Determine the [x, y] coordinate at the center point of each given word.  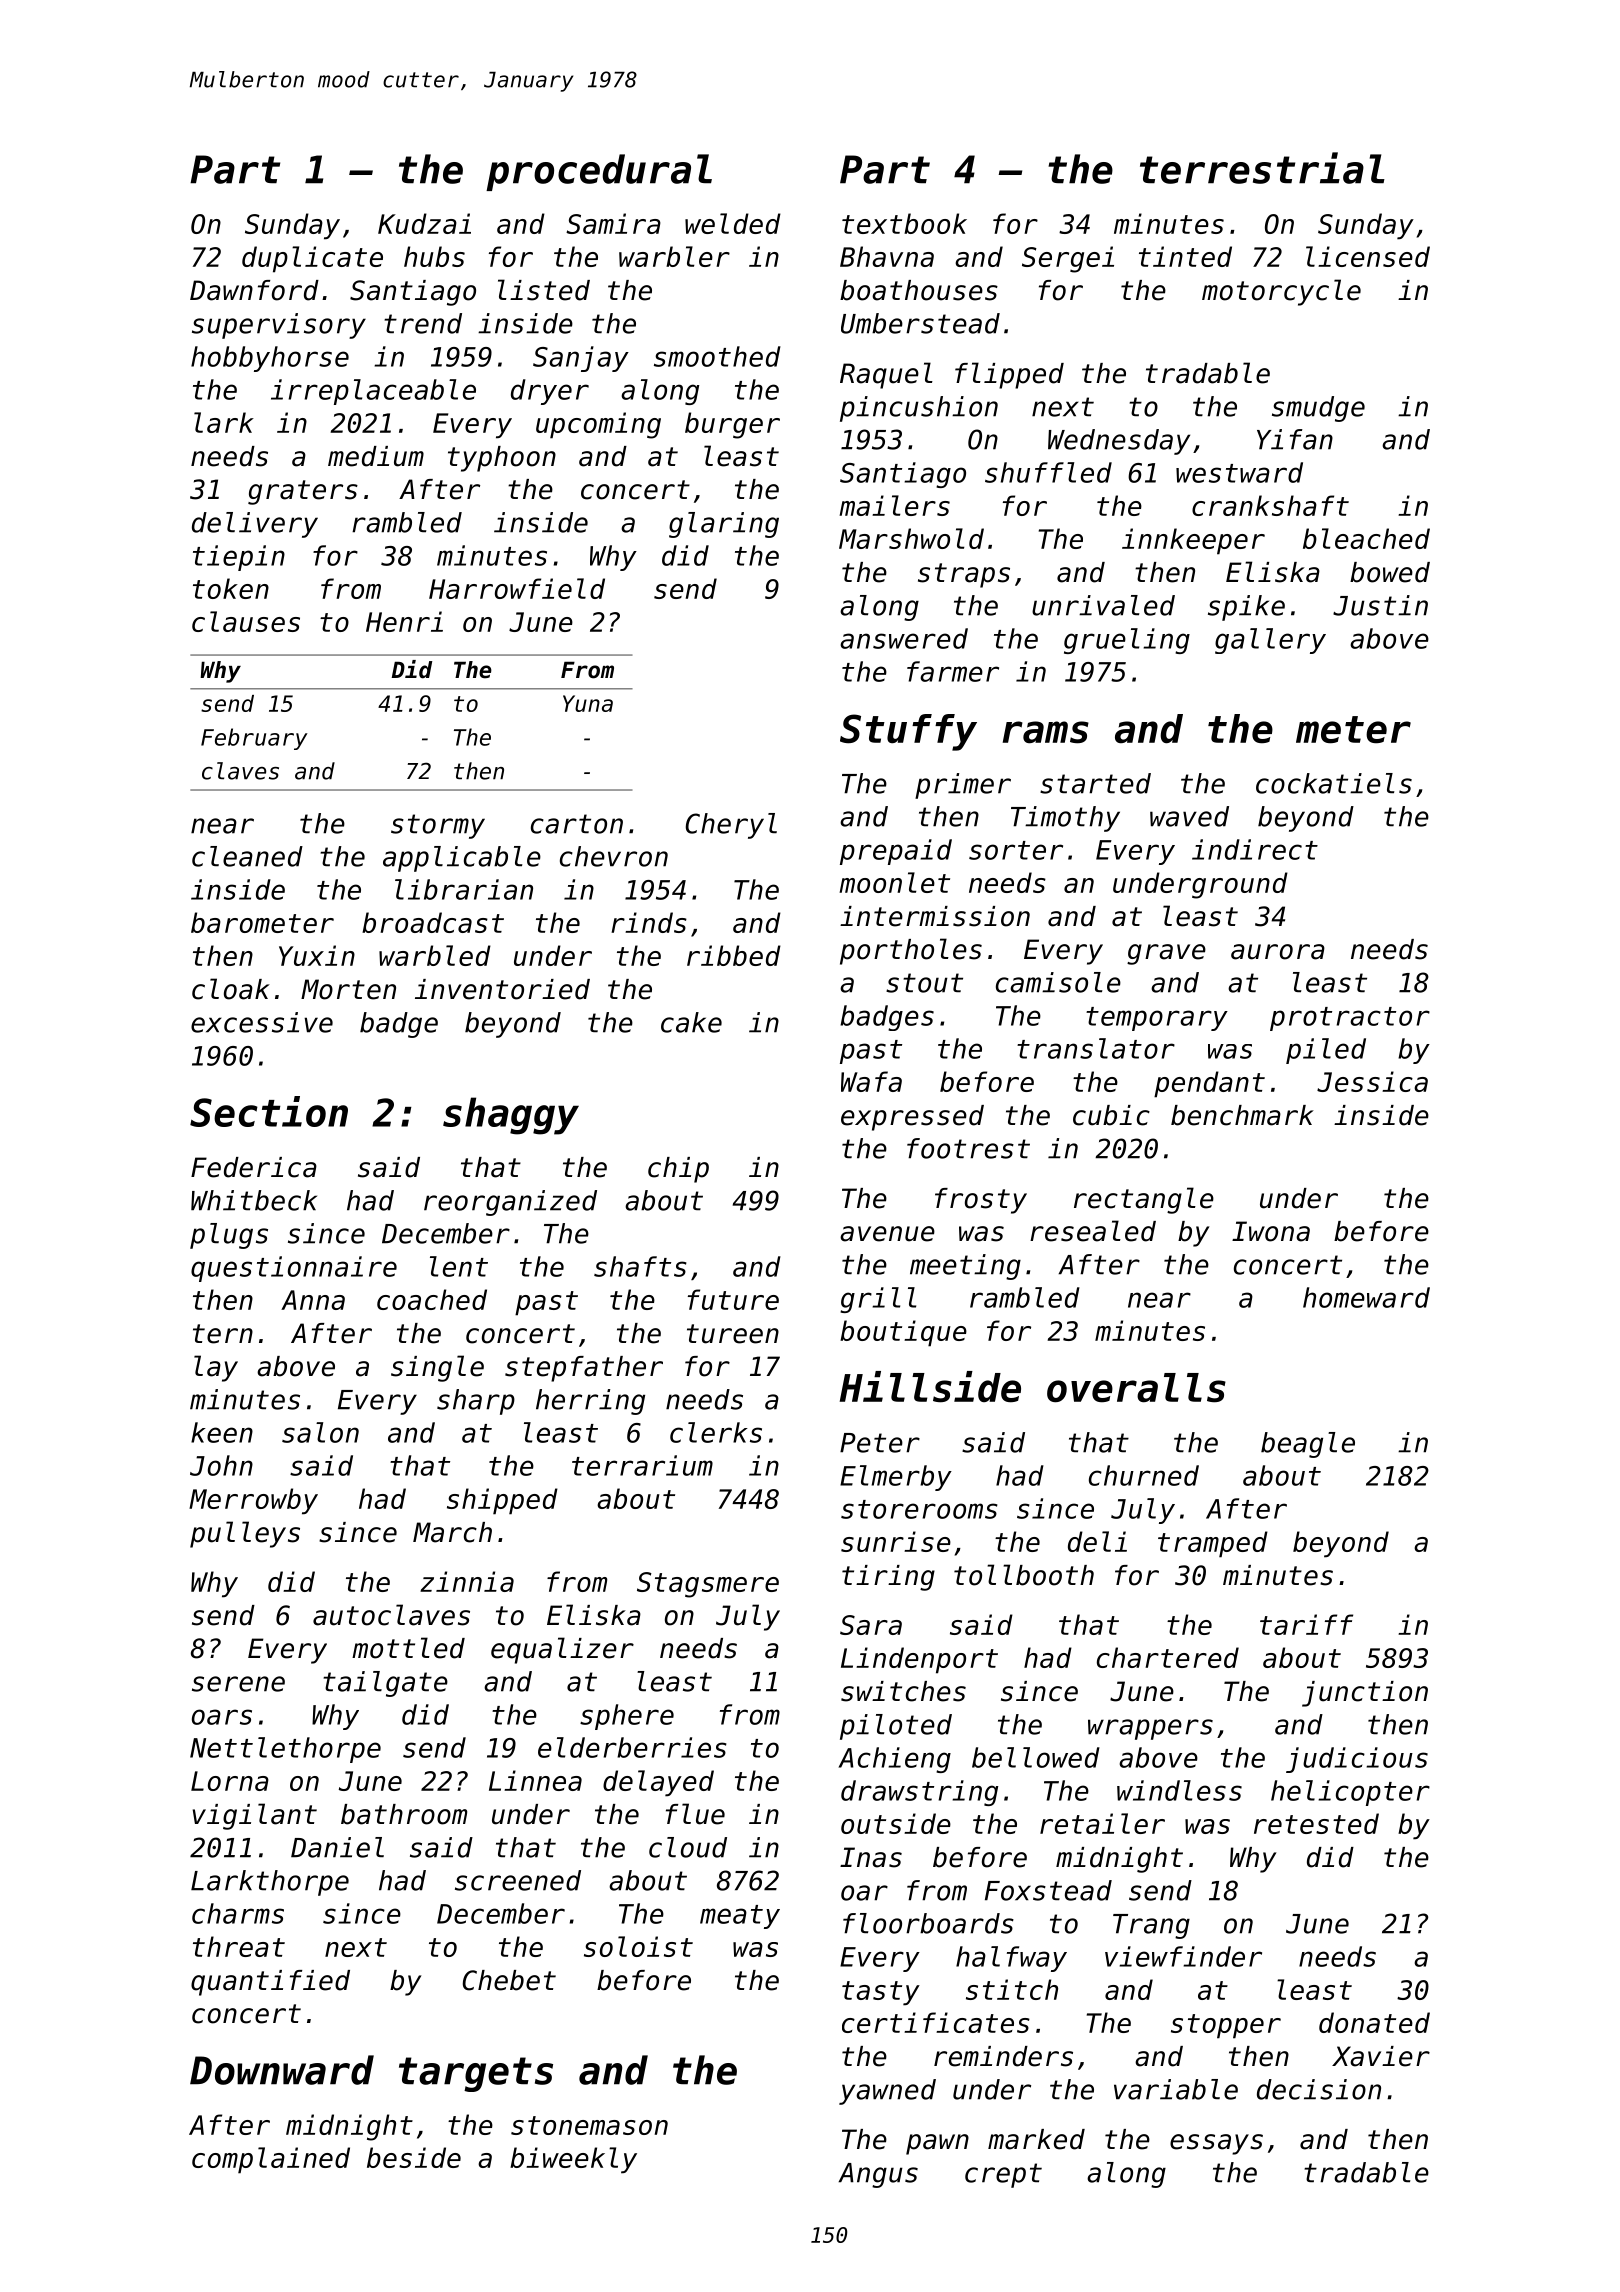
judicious [1357, 1760]
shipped [502, 1501]
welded [733, 223]
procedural [599, 172]
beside [414, 2157]
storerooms [919, 1509]
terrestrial [1262, 168]
